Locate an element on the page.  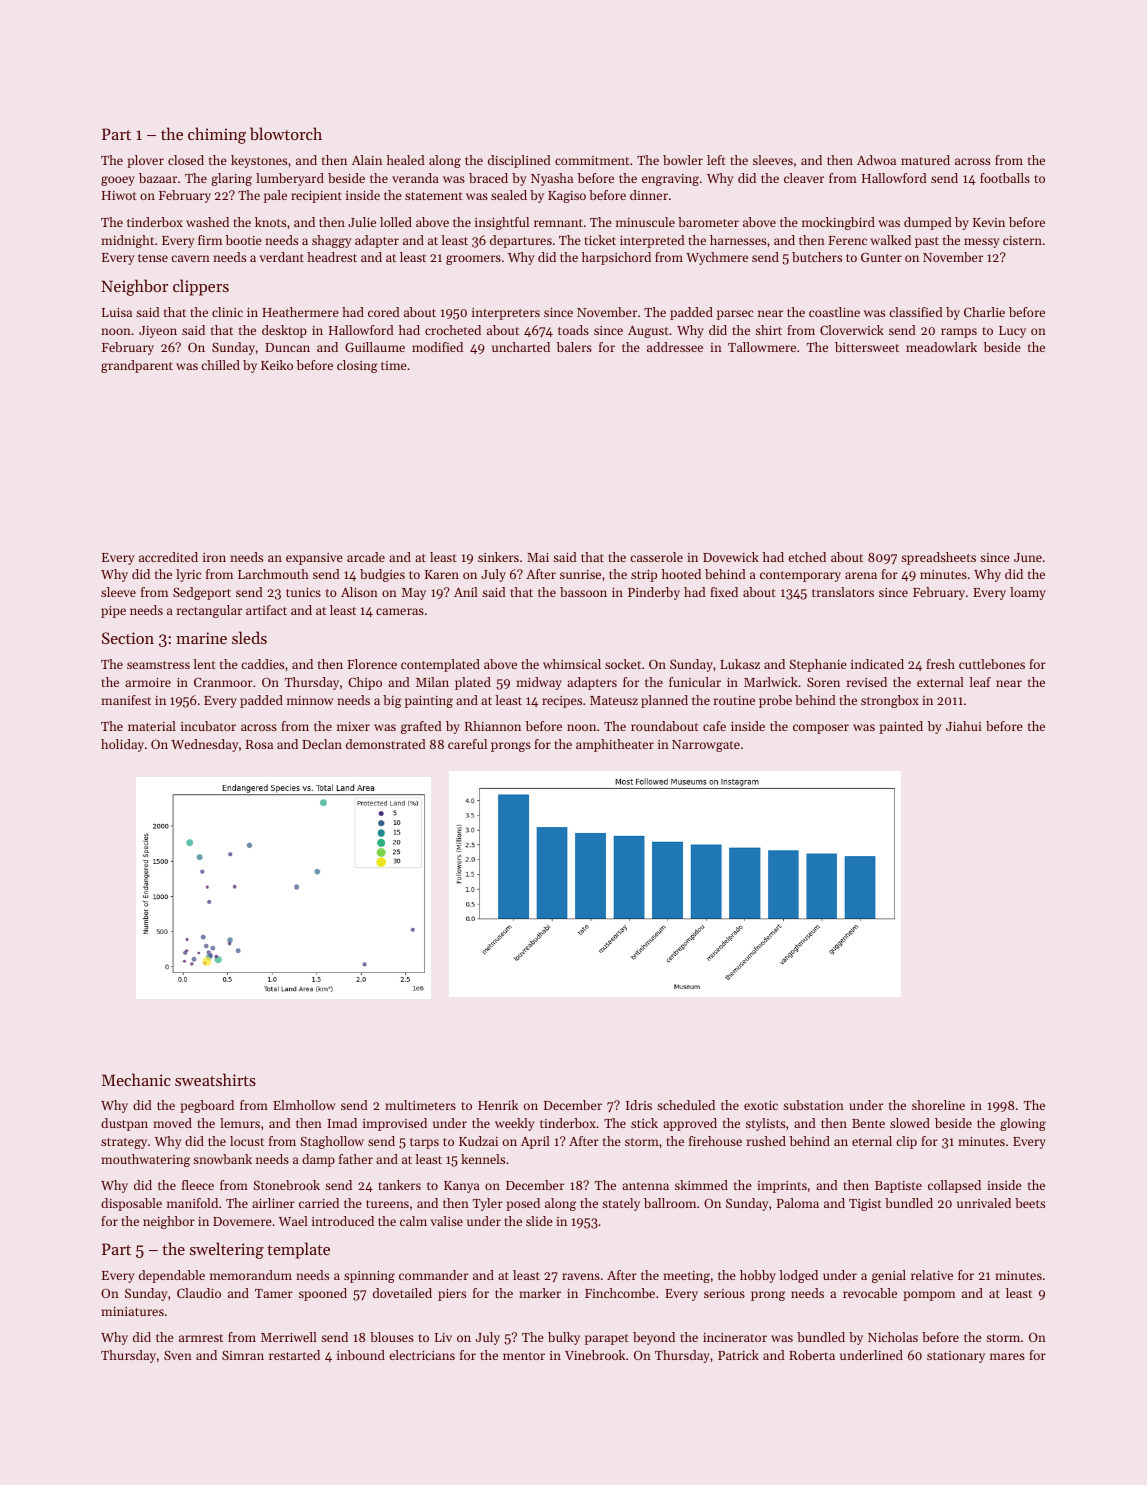
contemporary is located at coordinates (800, 576).
